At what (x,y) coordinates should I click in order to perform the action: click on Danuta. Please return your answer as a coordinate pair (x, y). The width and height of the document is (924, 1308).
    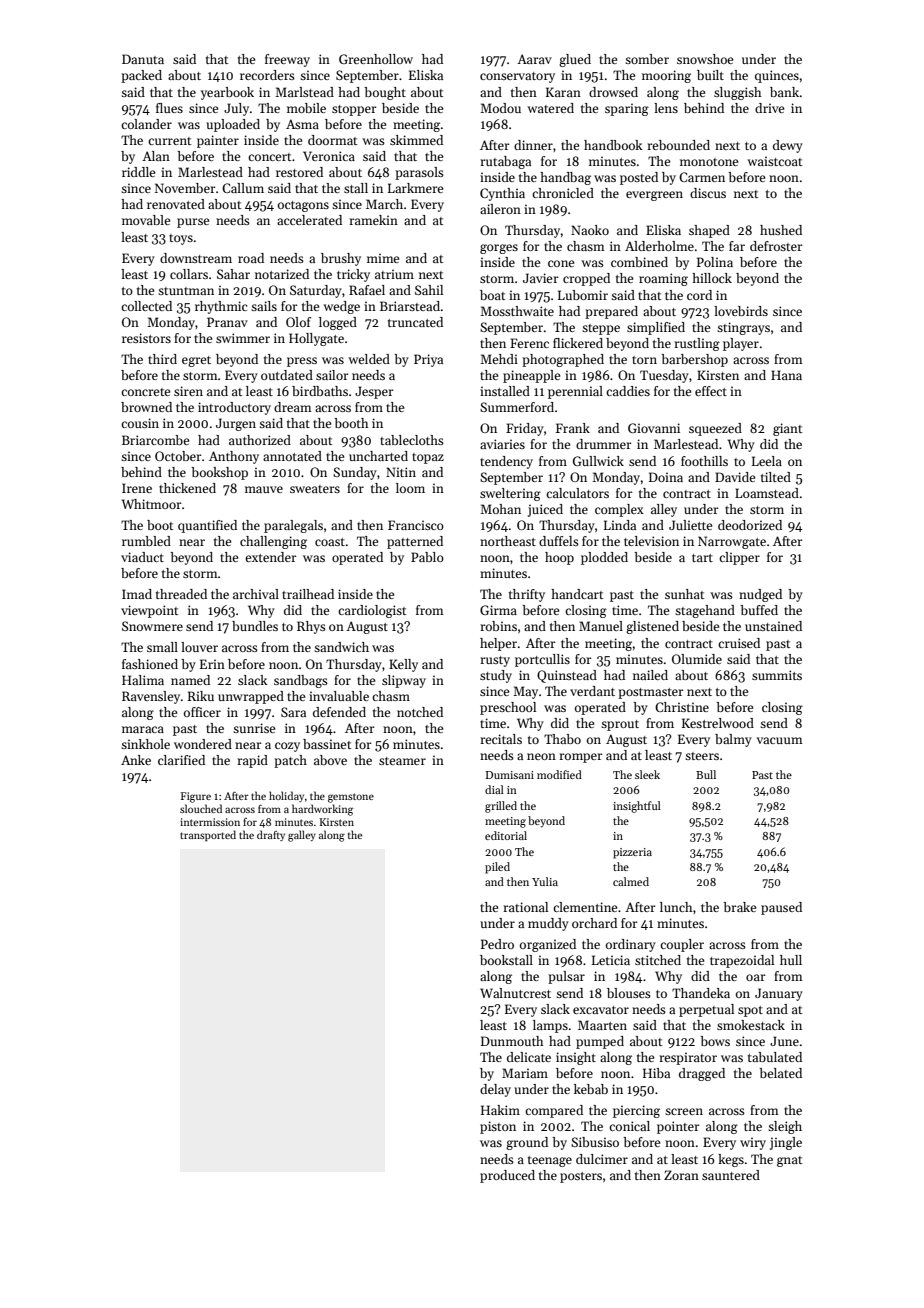
    Looking at the image, I should click on (143, 59).
